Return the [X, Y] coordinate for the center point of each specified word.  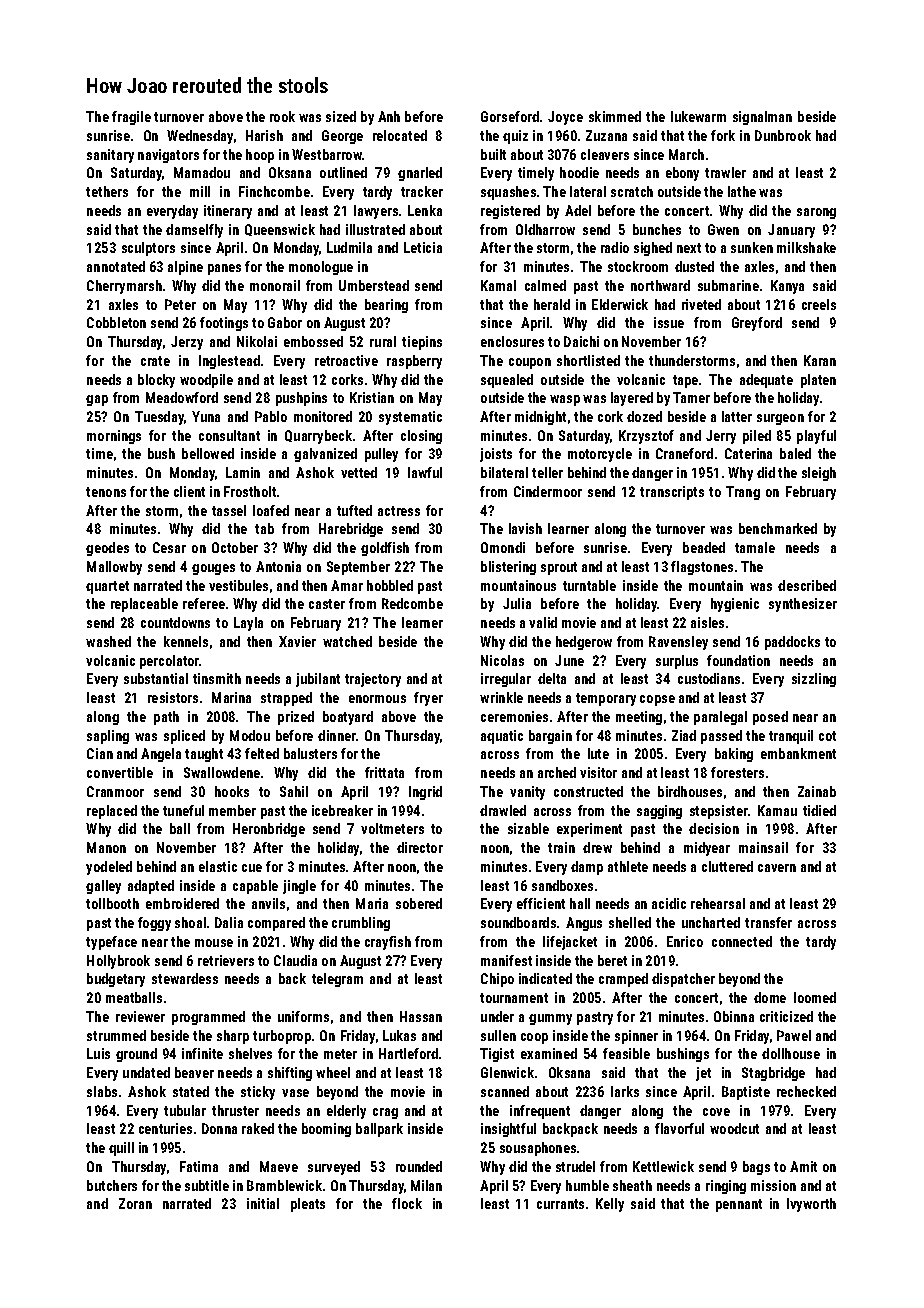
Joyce [565, 118]
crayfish [388, 943]
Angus [584, 924]
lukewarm [698, 116]
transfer [768, 922]
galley [103, 887]
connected [742, 941]
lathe [742, 191]
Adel [578, 210]
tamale [755, 547]
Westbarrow [327, 154]
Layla [248, 624]
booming [326, 1130]
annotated [116, 266]
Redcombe [412, 603]
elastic [218, 866]
